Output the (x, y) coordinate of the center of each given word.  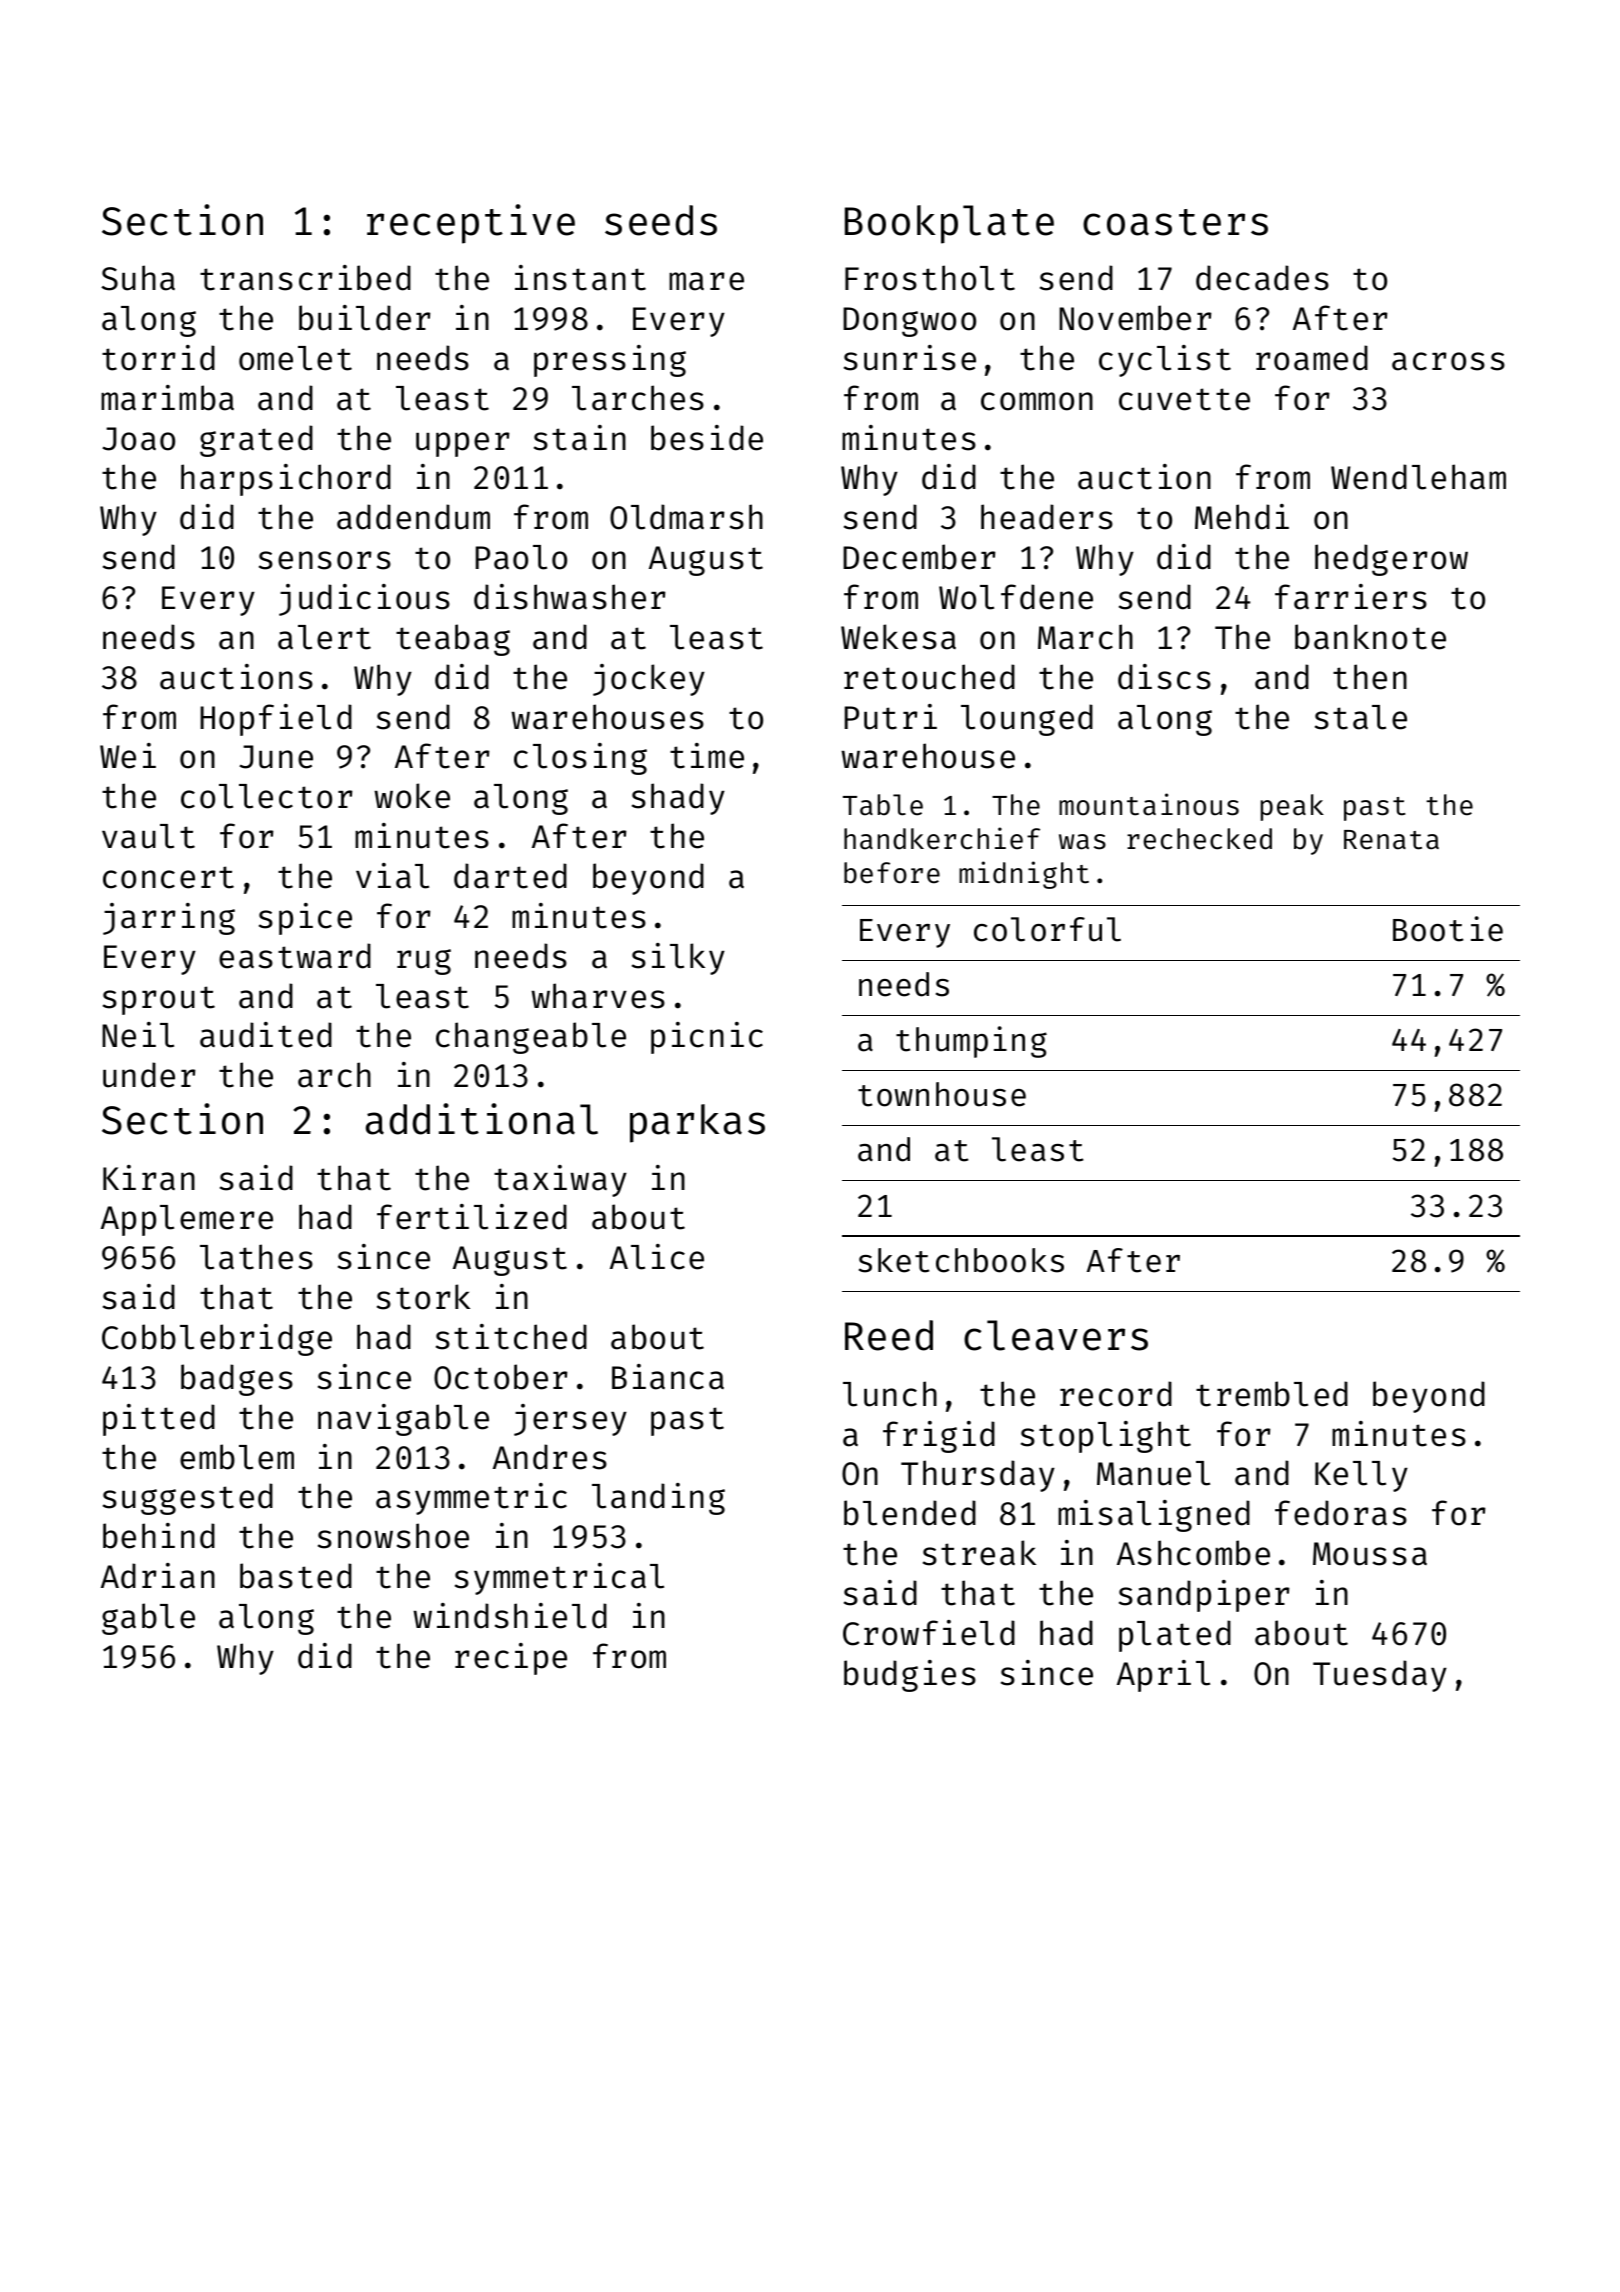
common (1037, 401)
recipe (511, 1659)
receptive (471, 224)
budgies (910, 1676)
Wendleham (1418, 477)
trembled (1272, 1394)
